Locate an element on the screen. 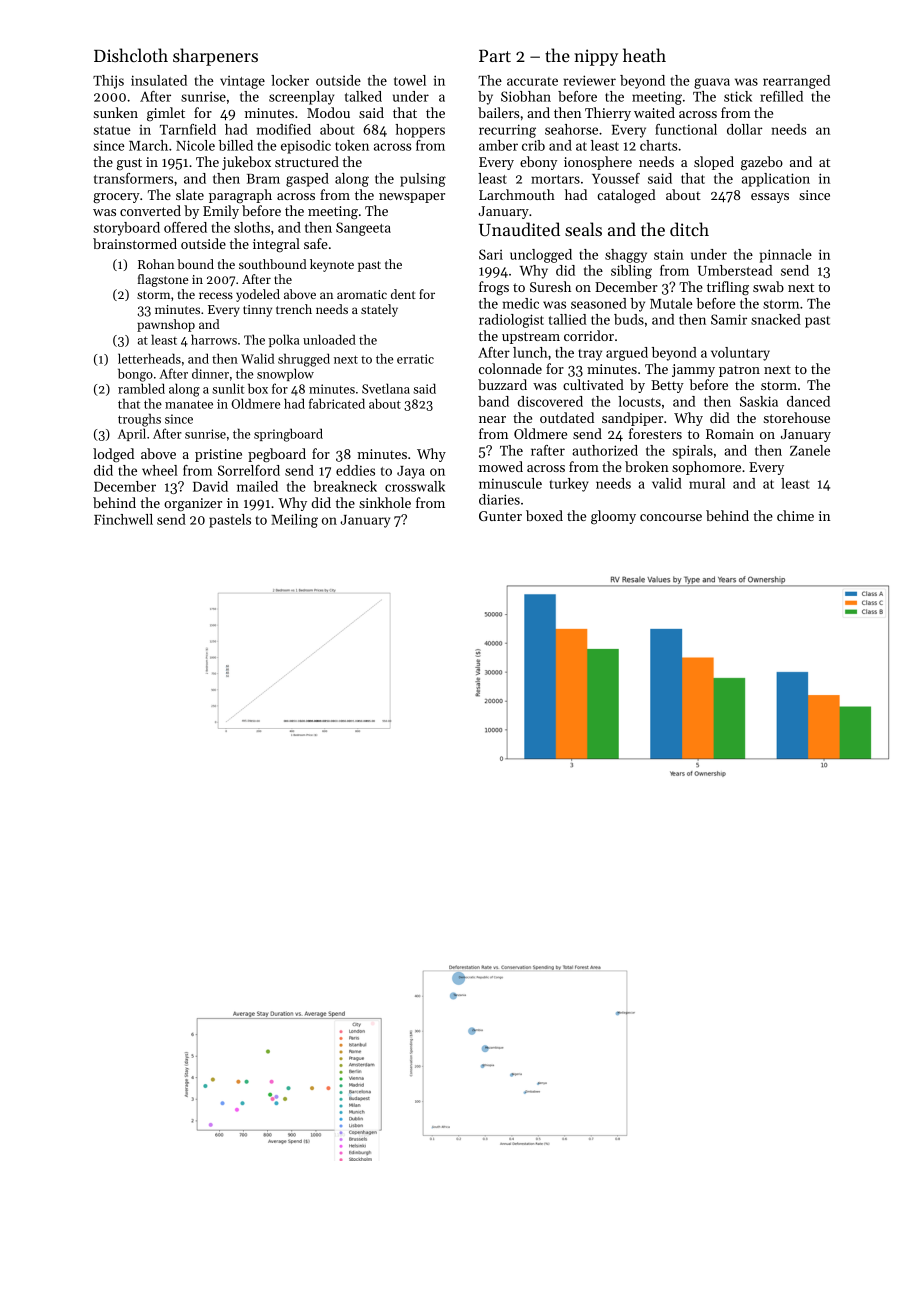 Image resolution: width=924 pixels, height=1308 pixels. rearranged is located at coordinates (796, 82).
